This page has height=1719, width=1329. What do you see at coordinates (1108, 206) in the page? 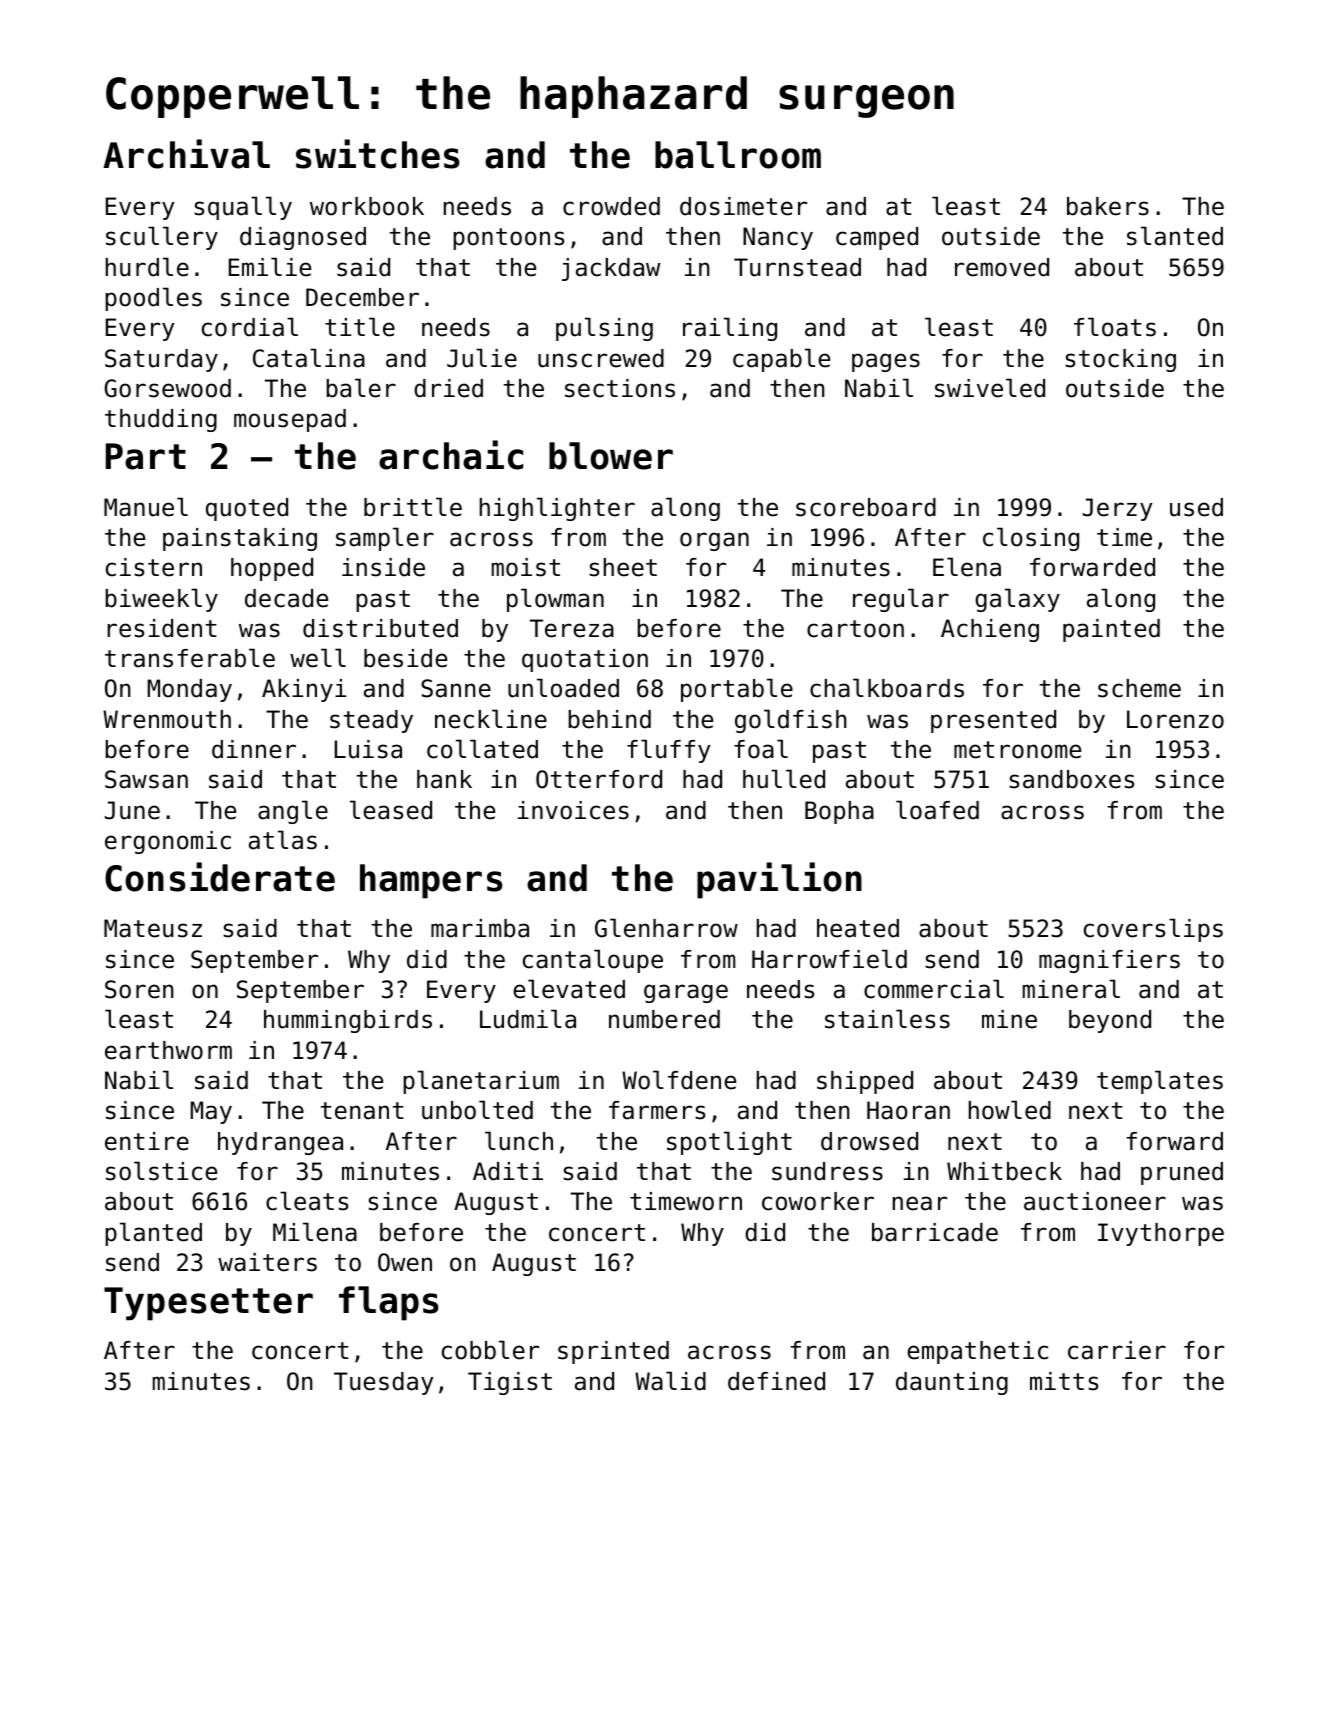
I see `bakers` at bounding box center [1108, 206].
